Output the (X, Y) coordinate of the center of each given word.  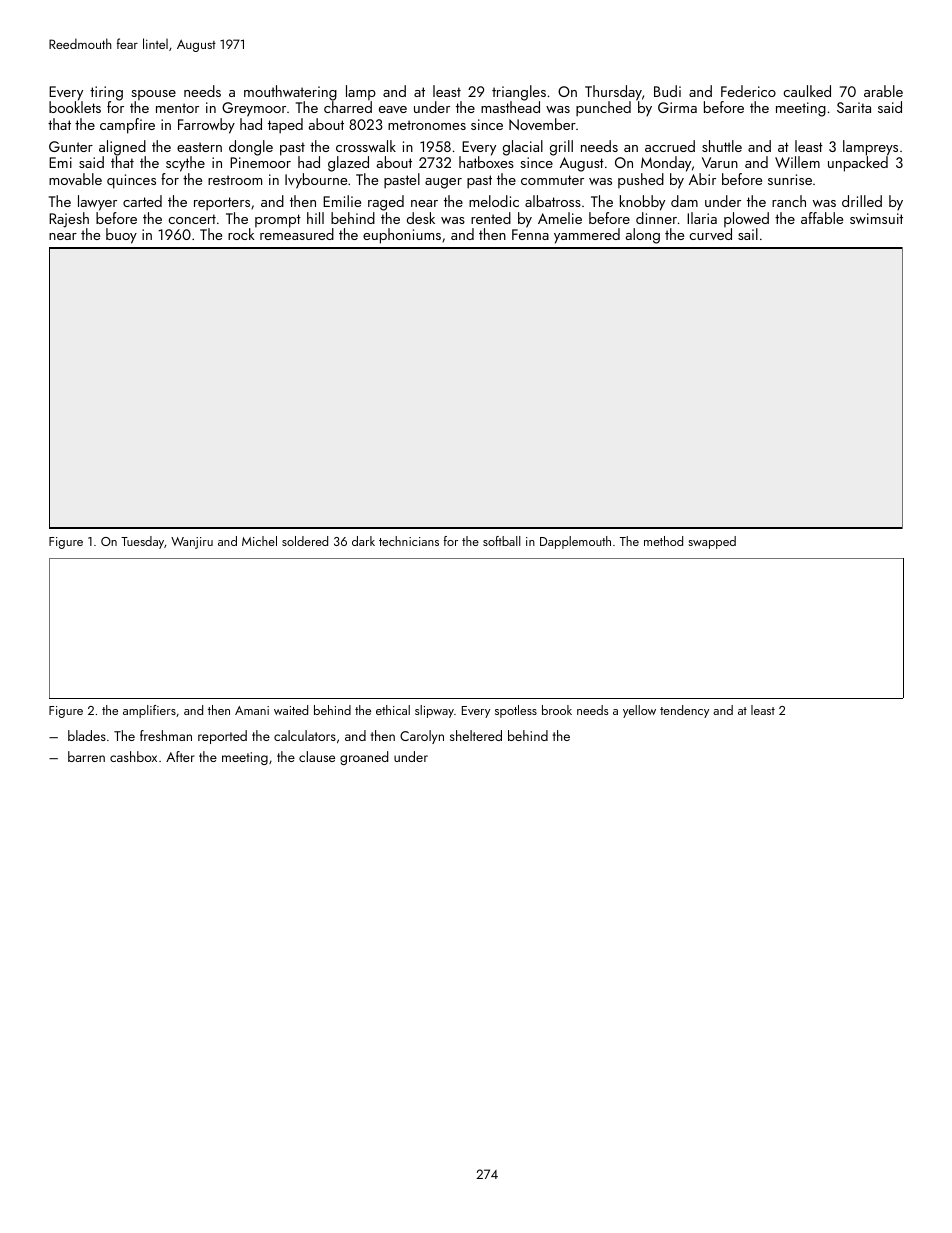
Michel (259, 541)
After (180, 756)
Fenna (530, 234)
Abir (702, 179)
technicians (409, 541)
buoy (121, 236)
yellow (639, 711)
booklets (75, 107)
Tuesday (142, 542)
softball (502, 541)
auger (443, 183)
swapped (712, 542)
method (663, 541)
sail (748, 234)
